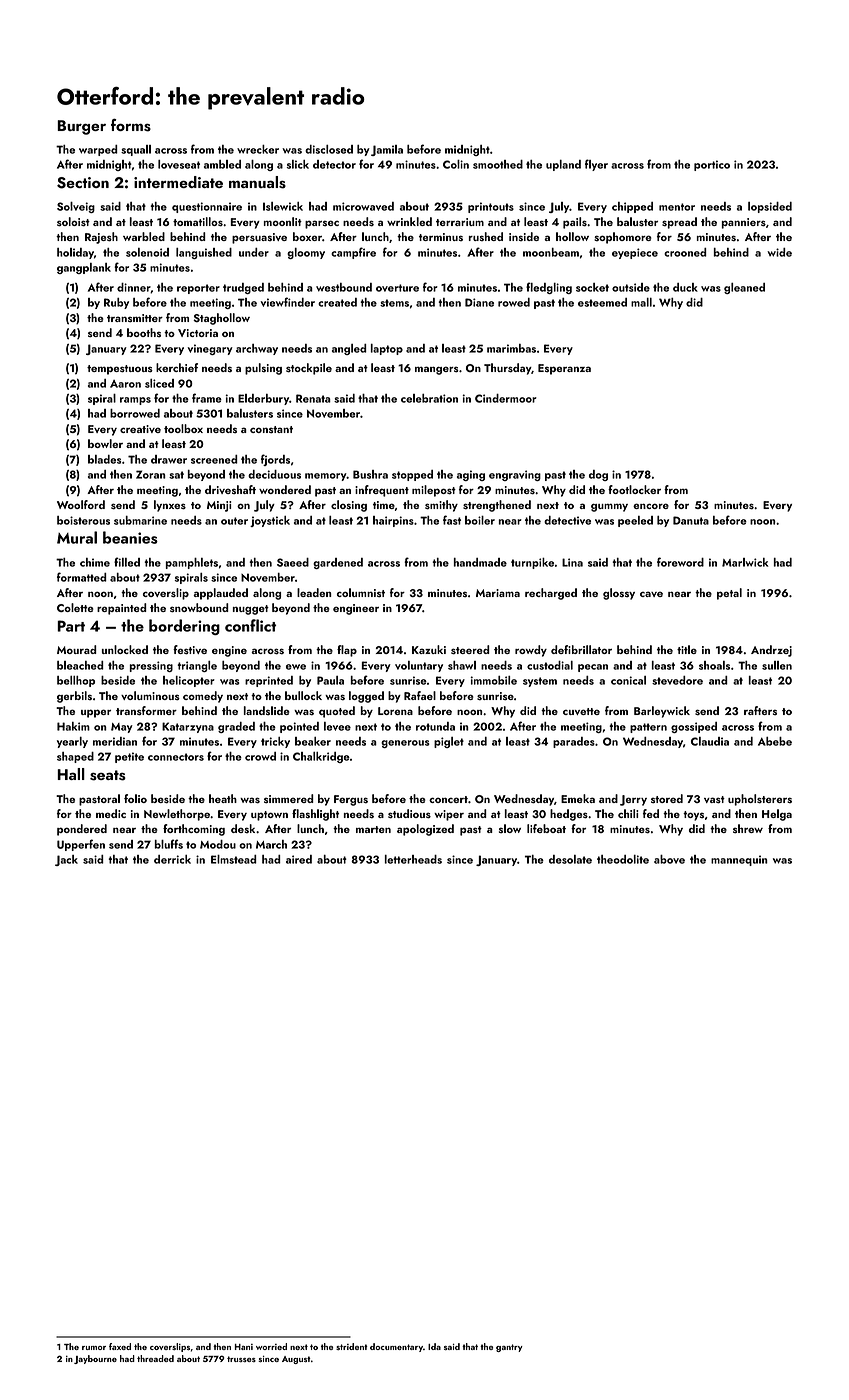 The width and height of the screenshot is (849, 1400). Describe the element at coordinates (623, 859) in the screenshot. I see `theodolite` at that location.
